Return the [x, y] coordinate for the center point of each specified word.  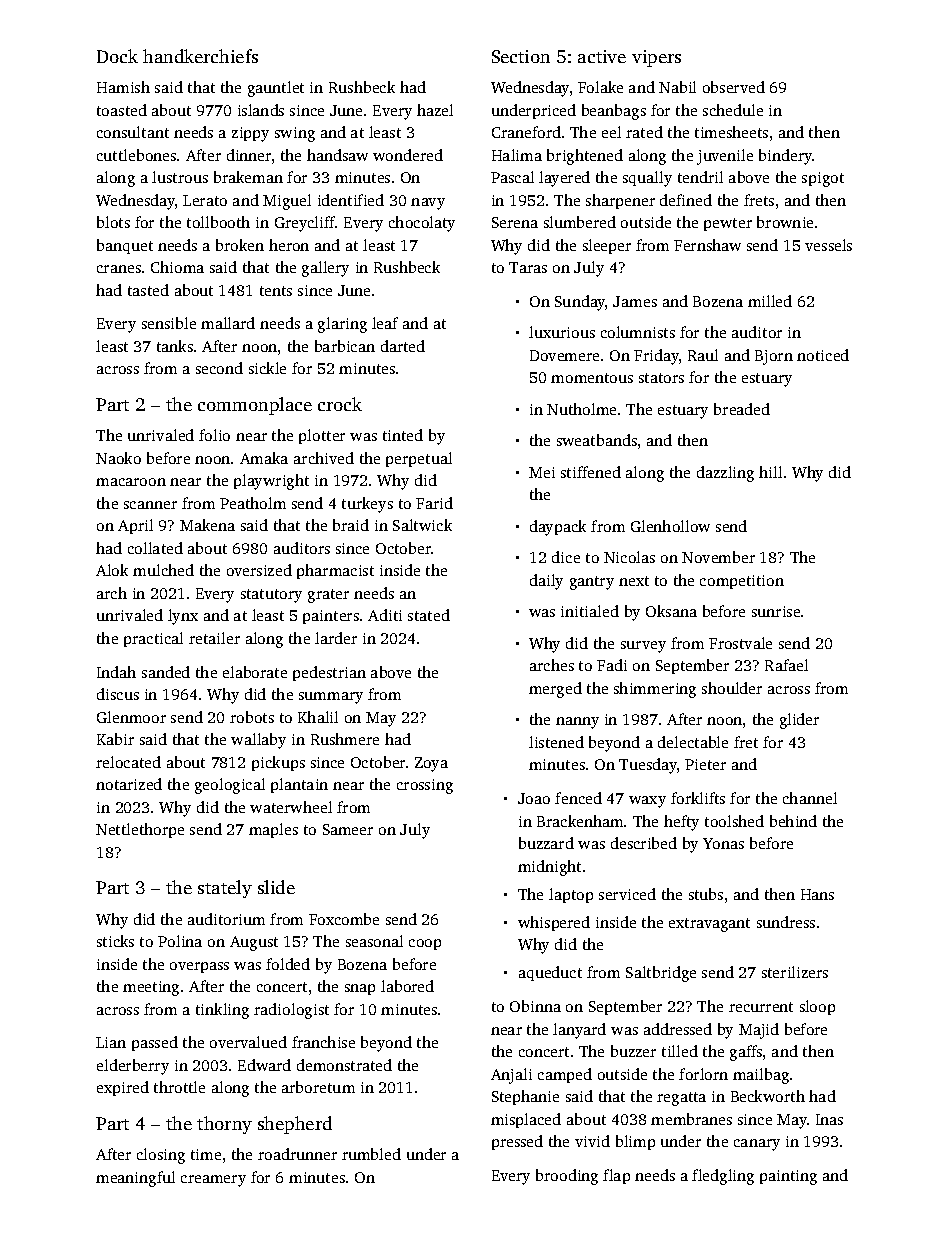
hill [770, 472]
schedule [733, 110]
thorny [224, 1125]
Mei [542, 472]
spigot [823, 179]
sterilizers [795, 972]
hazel [435, 110]
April [135, 526]
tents [276, 291]
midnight [549, 868]
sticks [115, 941]
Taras [528, 267]
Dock [117, 56]
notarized [129, 784]
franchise [323, 1042]
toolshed [734, 821]
